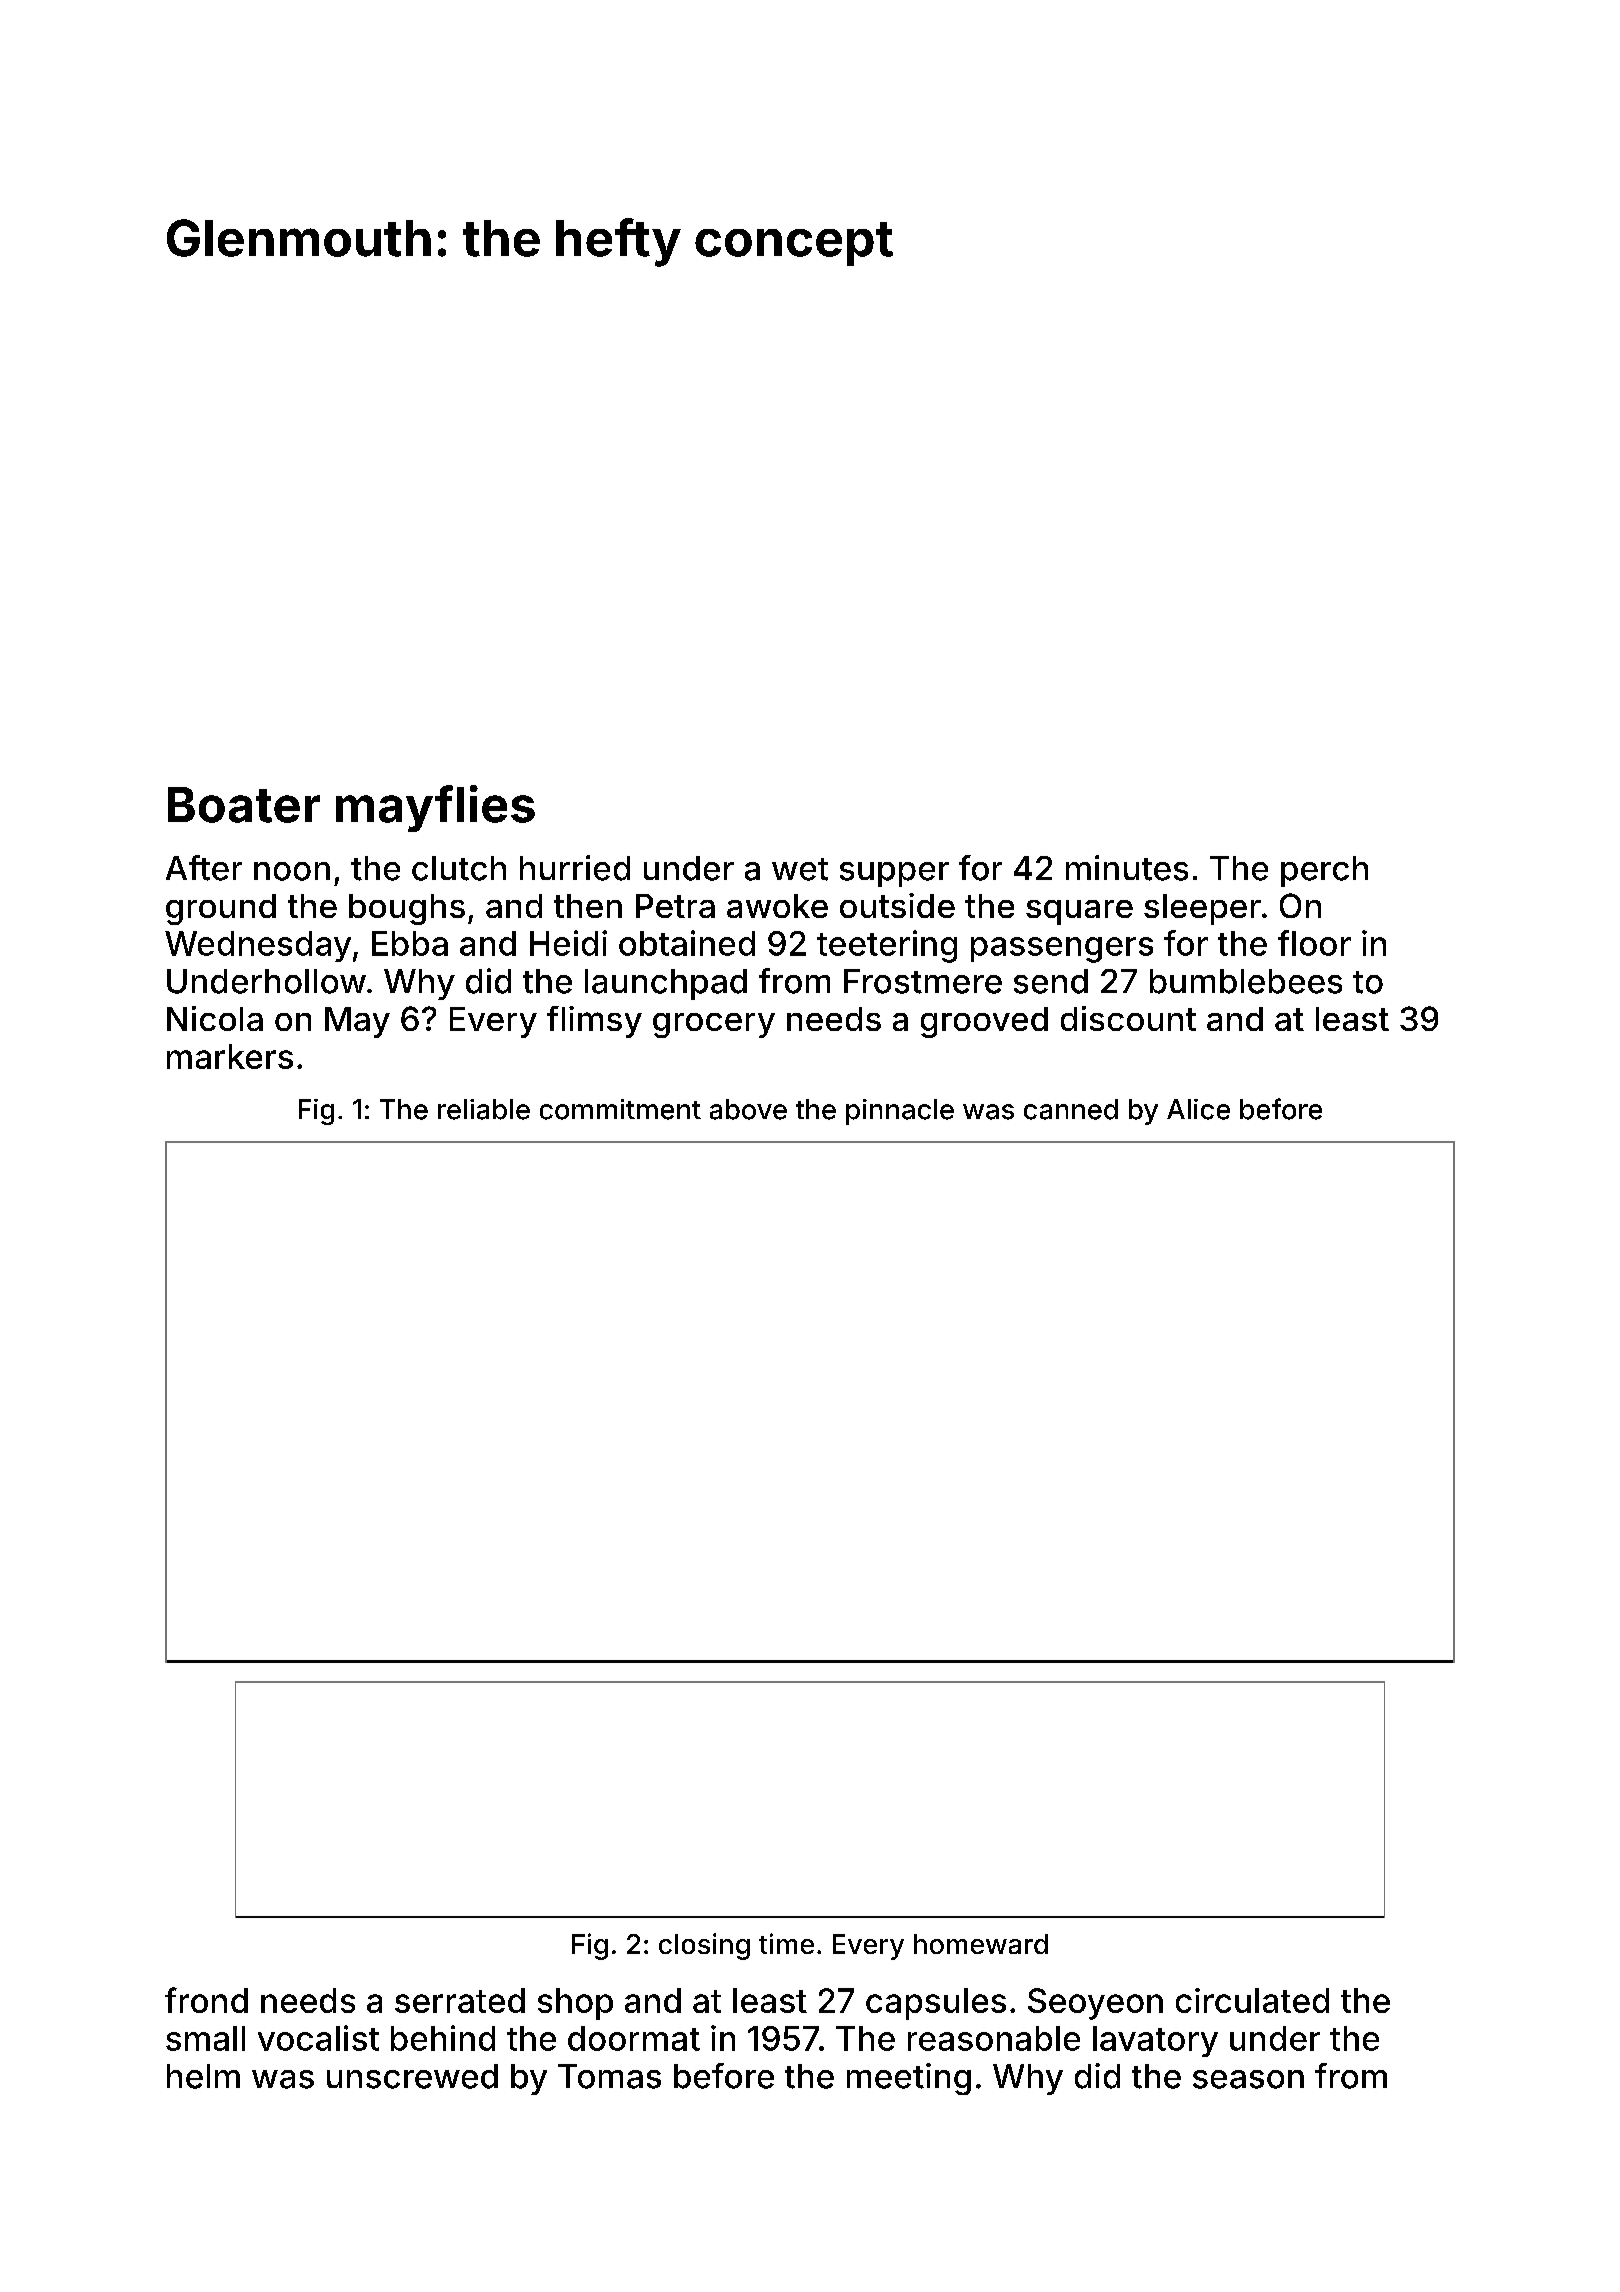 The width and height of the screenshot is (1620, 2292). I want to click on time, so click(786, 1943).
